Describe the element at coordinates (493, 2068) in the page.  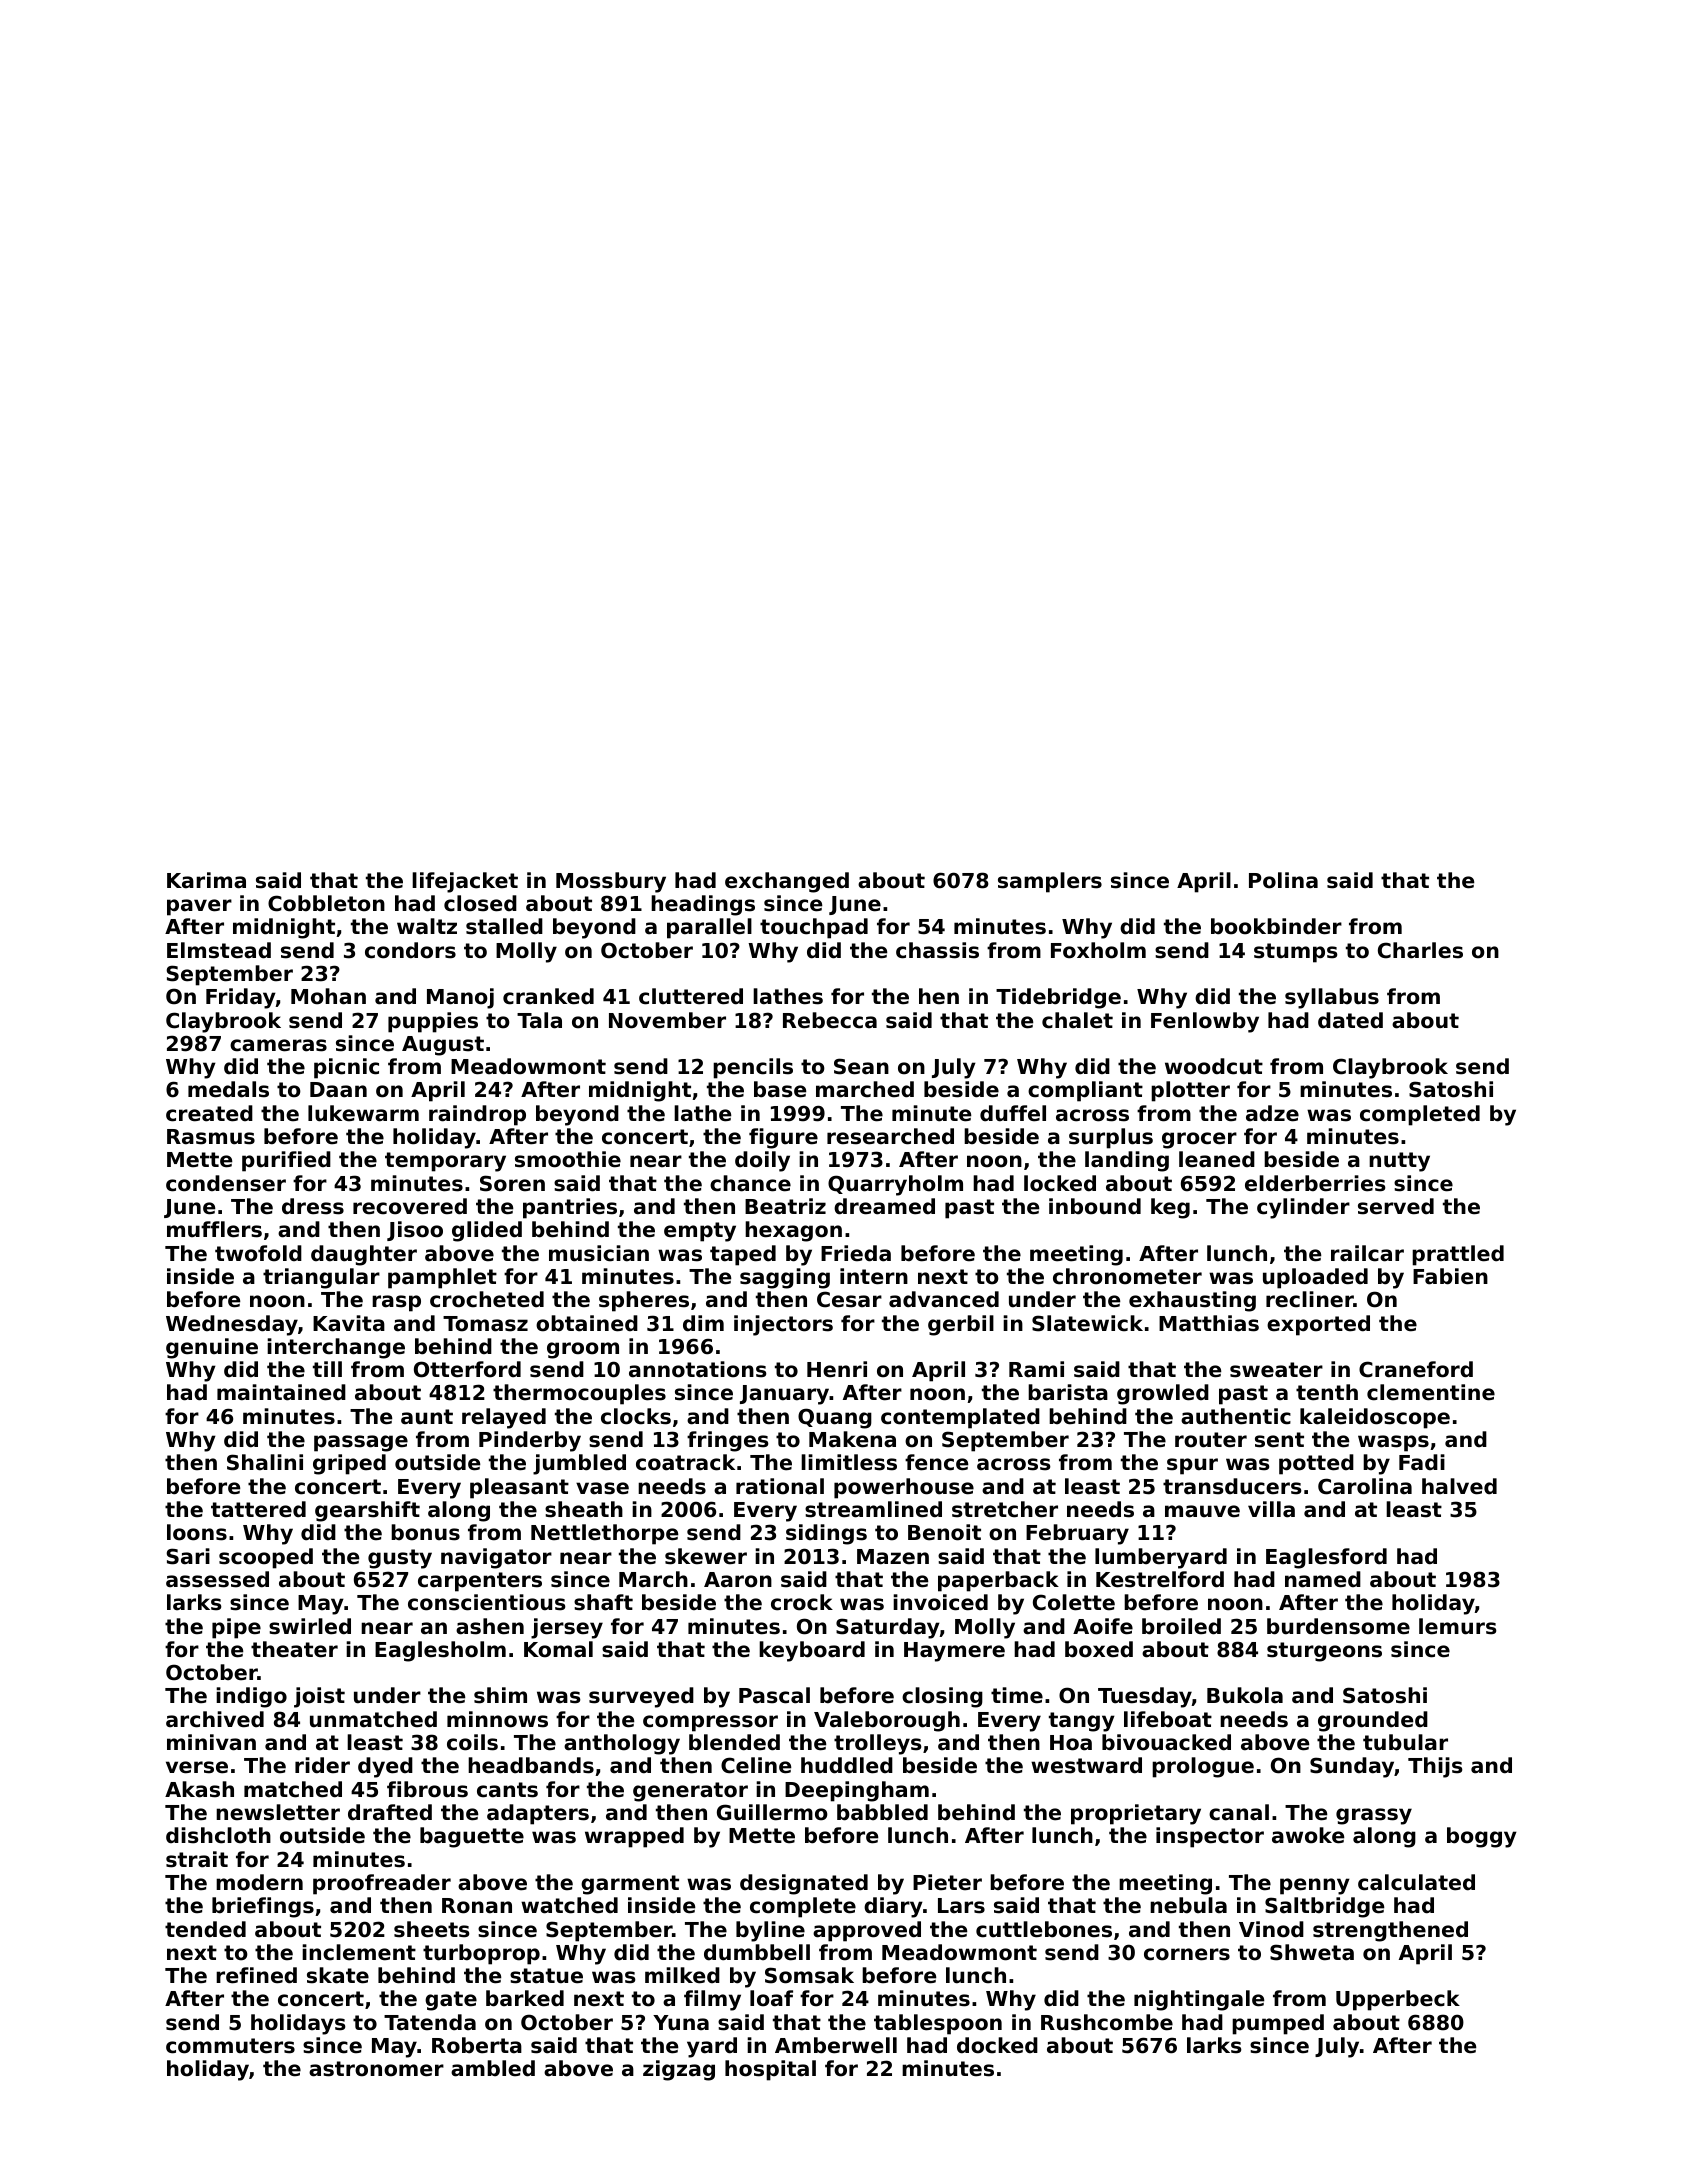
I see `ambled` at that location.
